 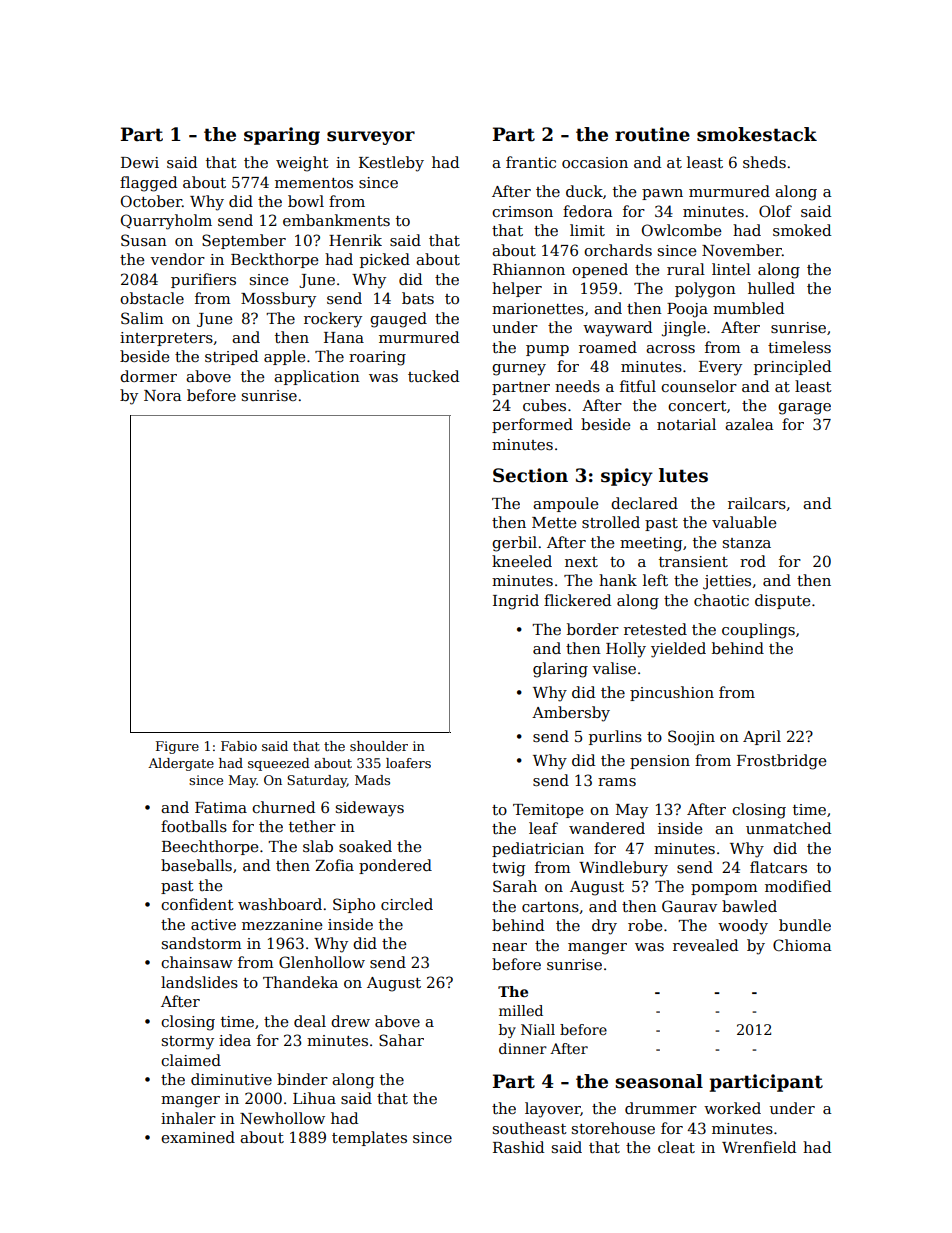 I want to click on apple, so click(x=284, y=357).
